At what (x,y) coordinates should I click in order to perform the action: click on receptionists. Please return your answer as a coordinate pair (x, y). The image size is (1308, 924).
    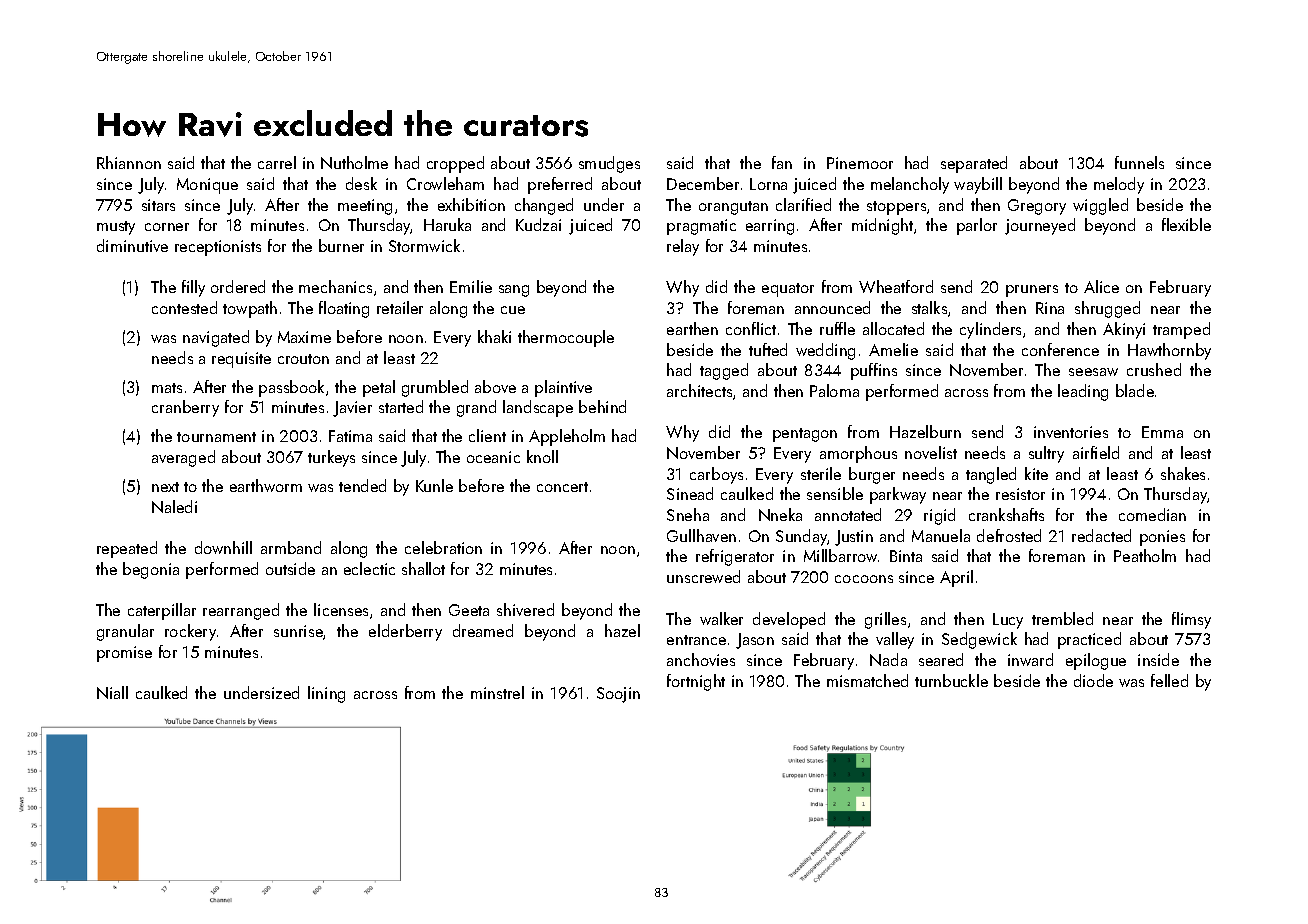
    Looking at the image, I should click on (218, 248).
